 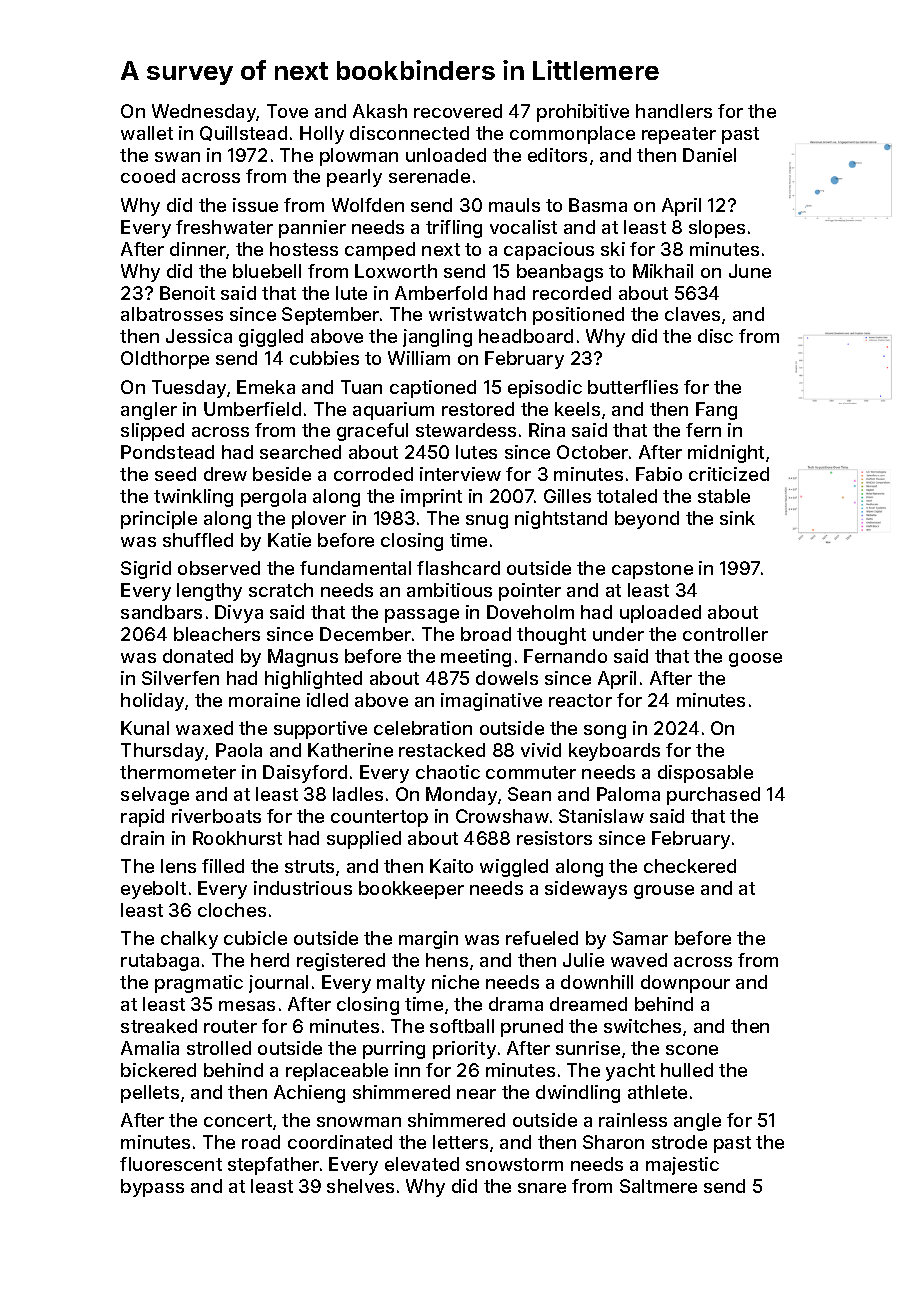 What do you see at coordinates (466, 430) in the screenshot?
I see `stewardess` at bounding box center [466, 430].
